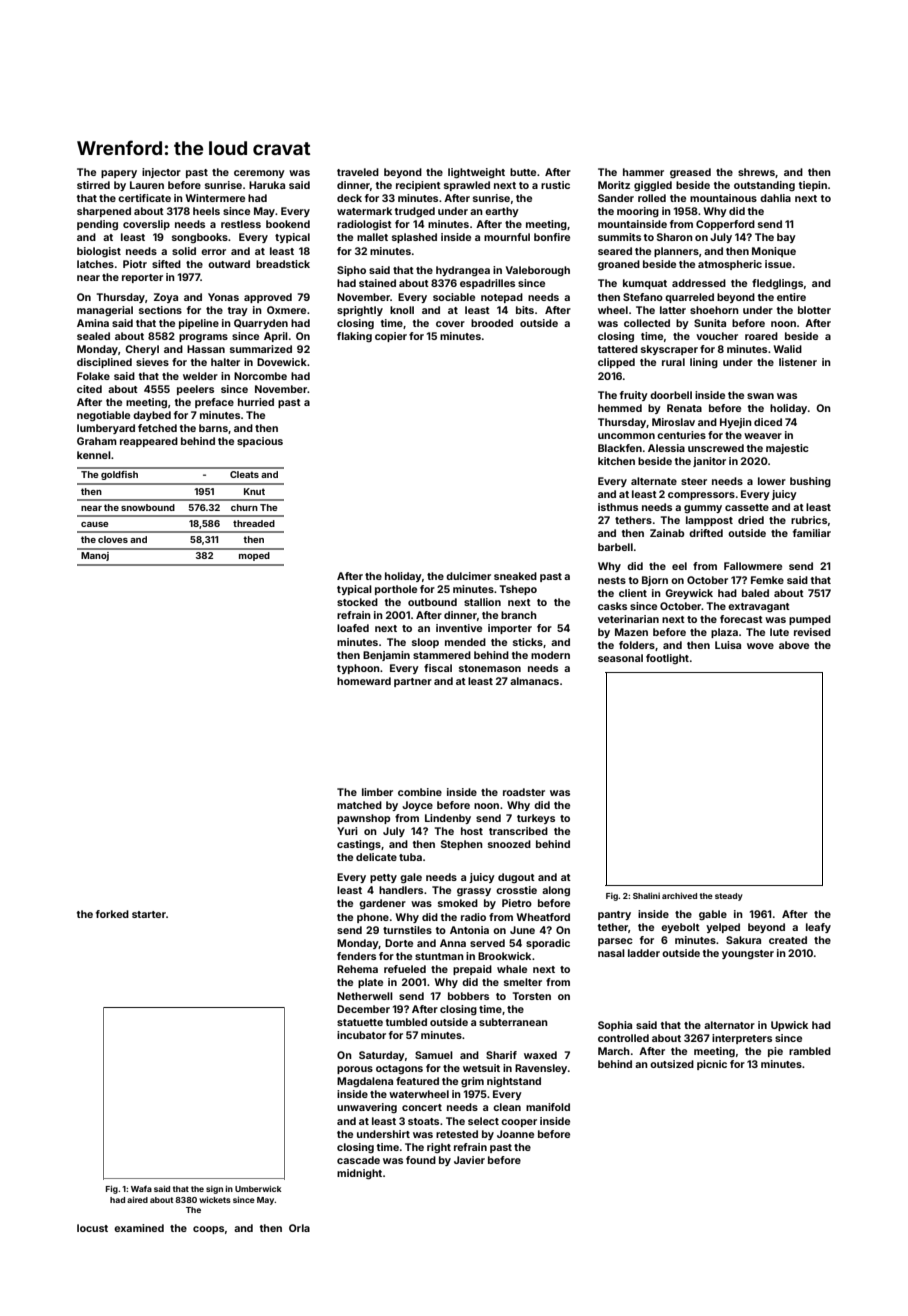 This screenshot has height=1316, width=908. I want to click on copier, so click(391, 337).
